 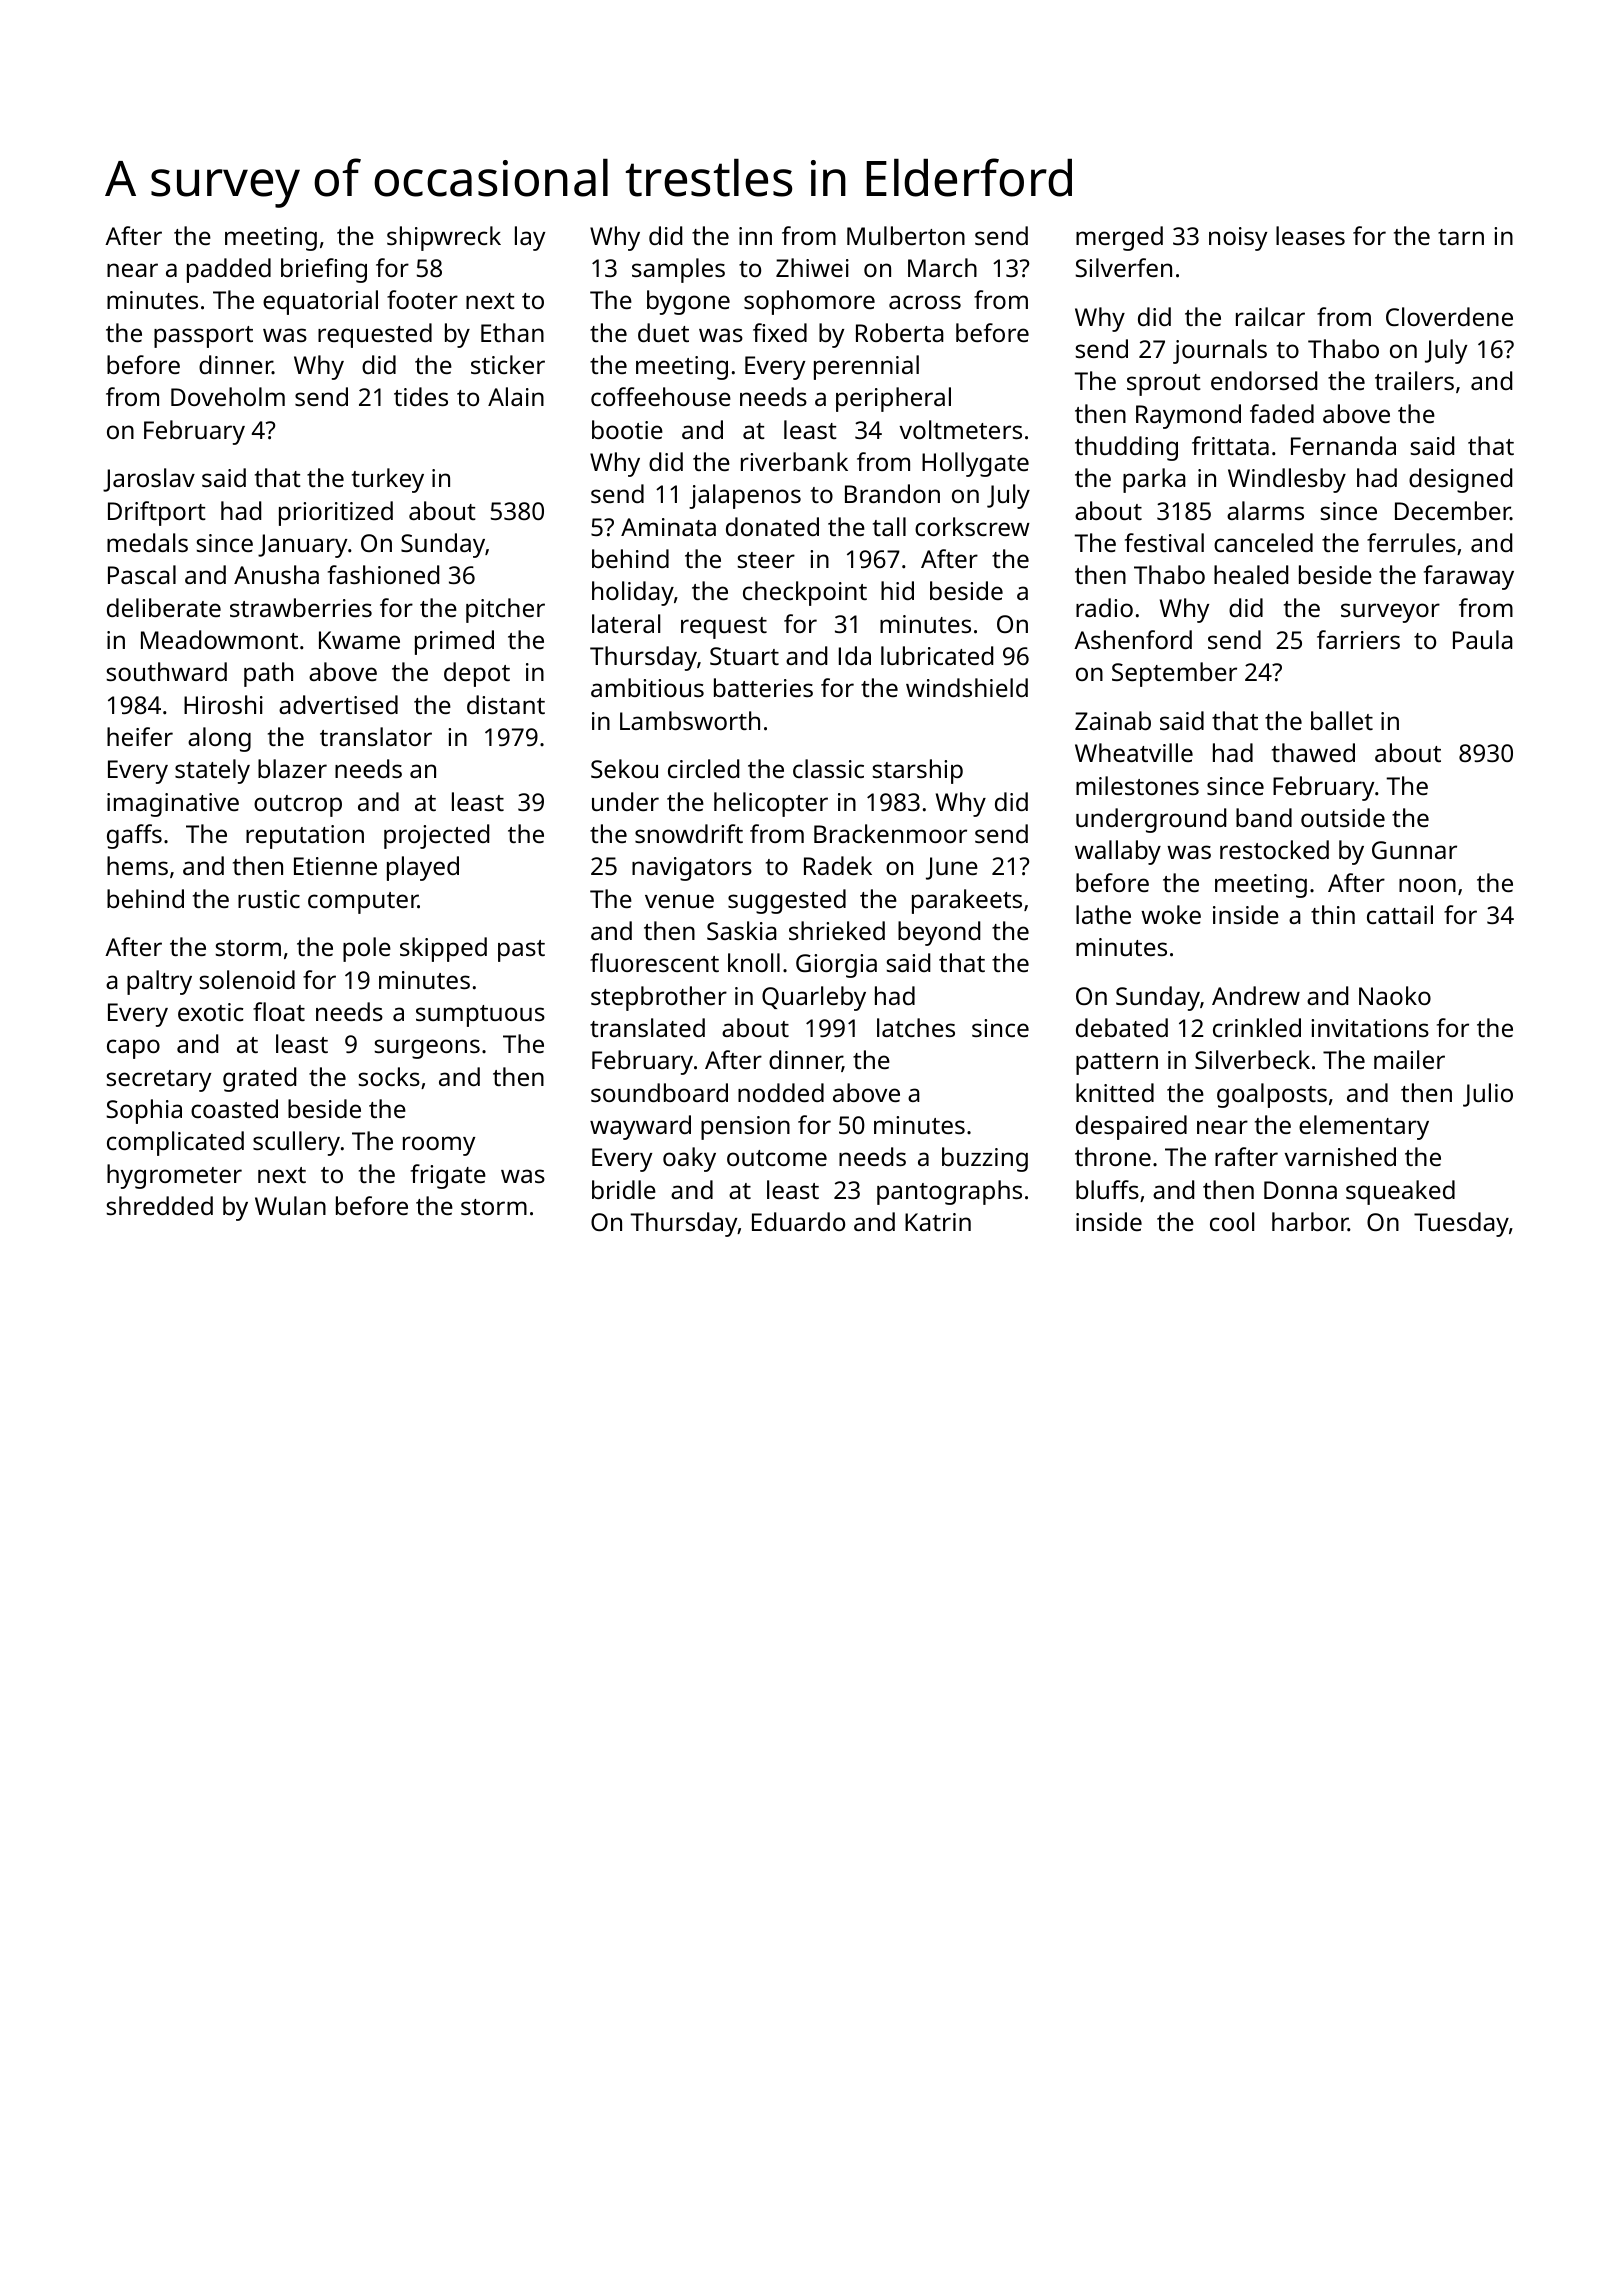 What do you see at coordinates (678, 270) in the document?
I see `samples` at bounding box center [678, 270].
